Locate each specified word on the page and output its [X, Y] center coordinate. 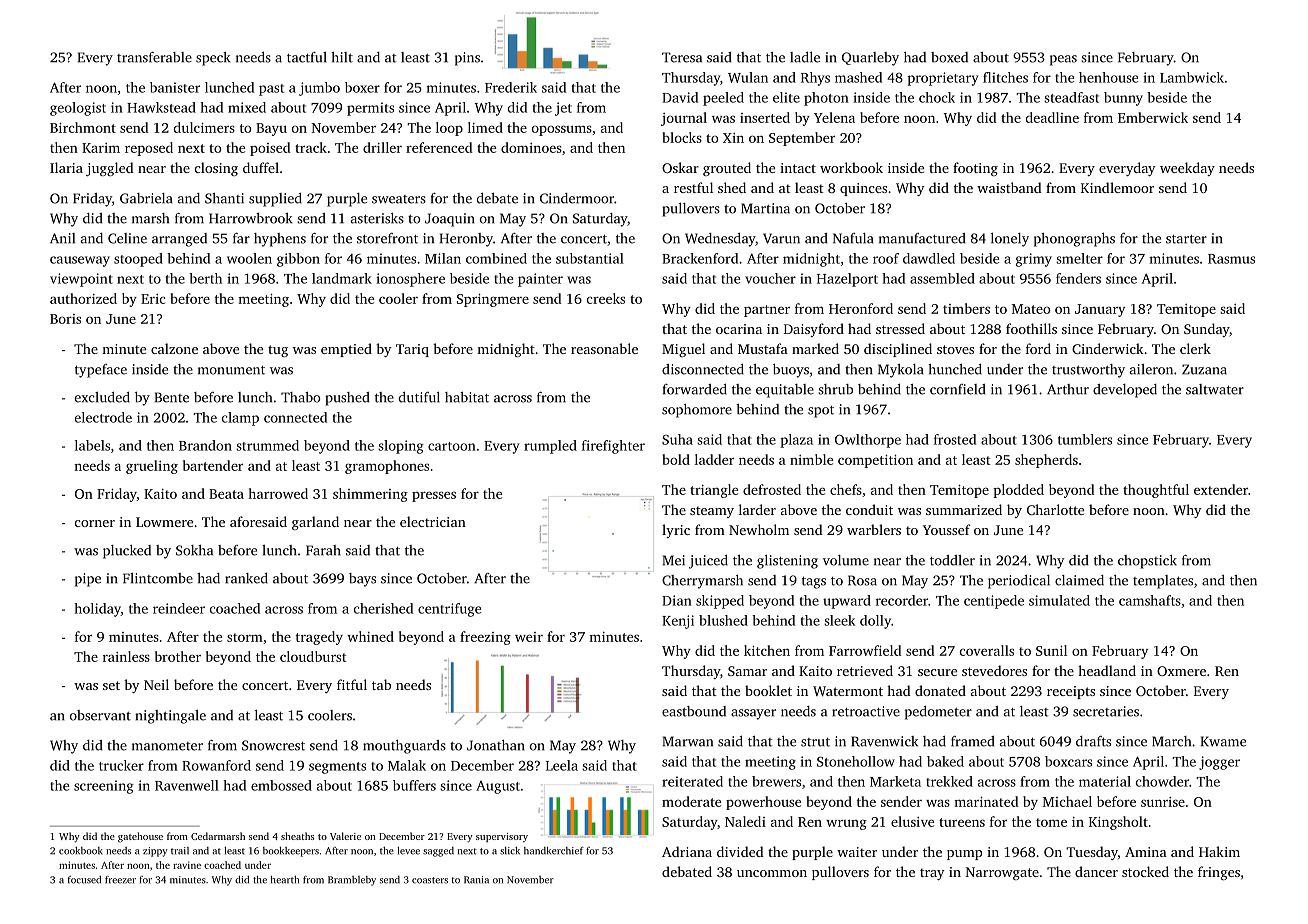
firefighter [613, 447]
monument [231, 370]
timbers [966, 308]
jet [563, 109]
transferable [154, 57]
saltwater [1215, 389]
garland [315, 523]
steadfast [1071, 97]
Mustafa [763, 348]
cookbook [81, 851]
